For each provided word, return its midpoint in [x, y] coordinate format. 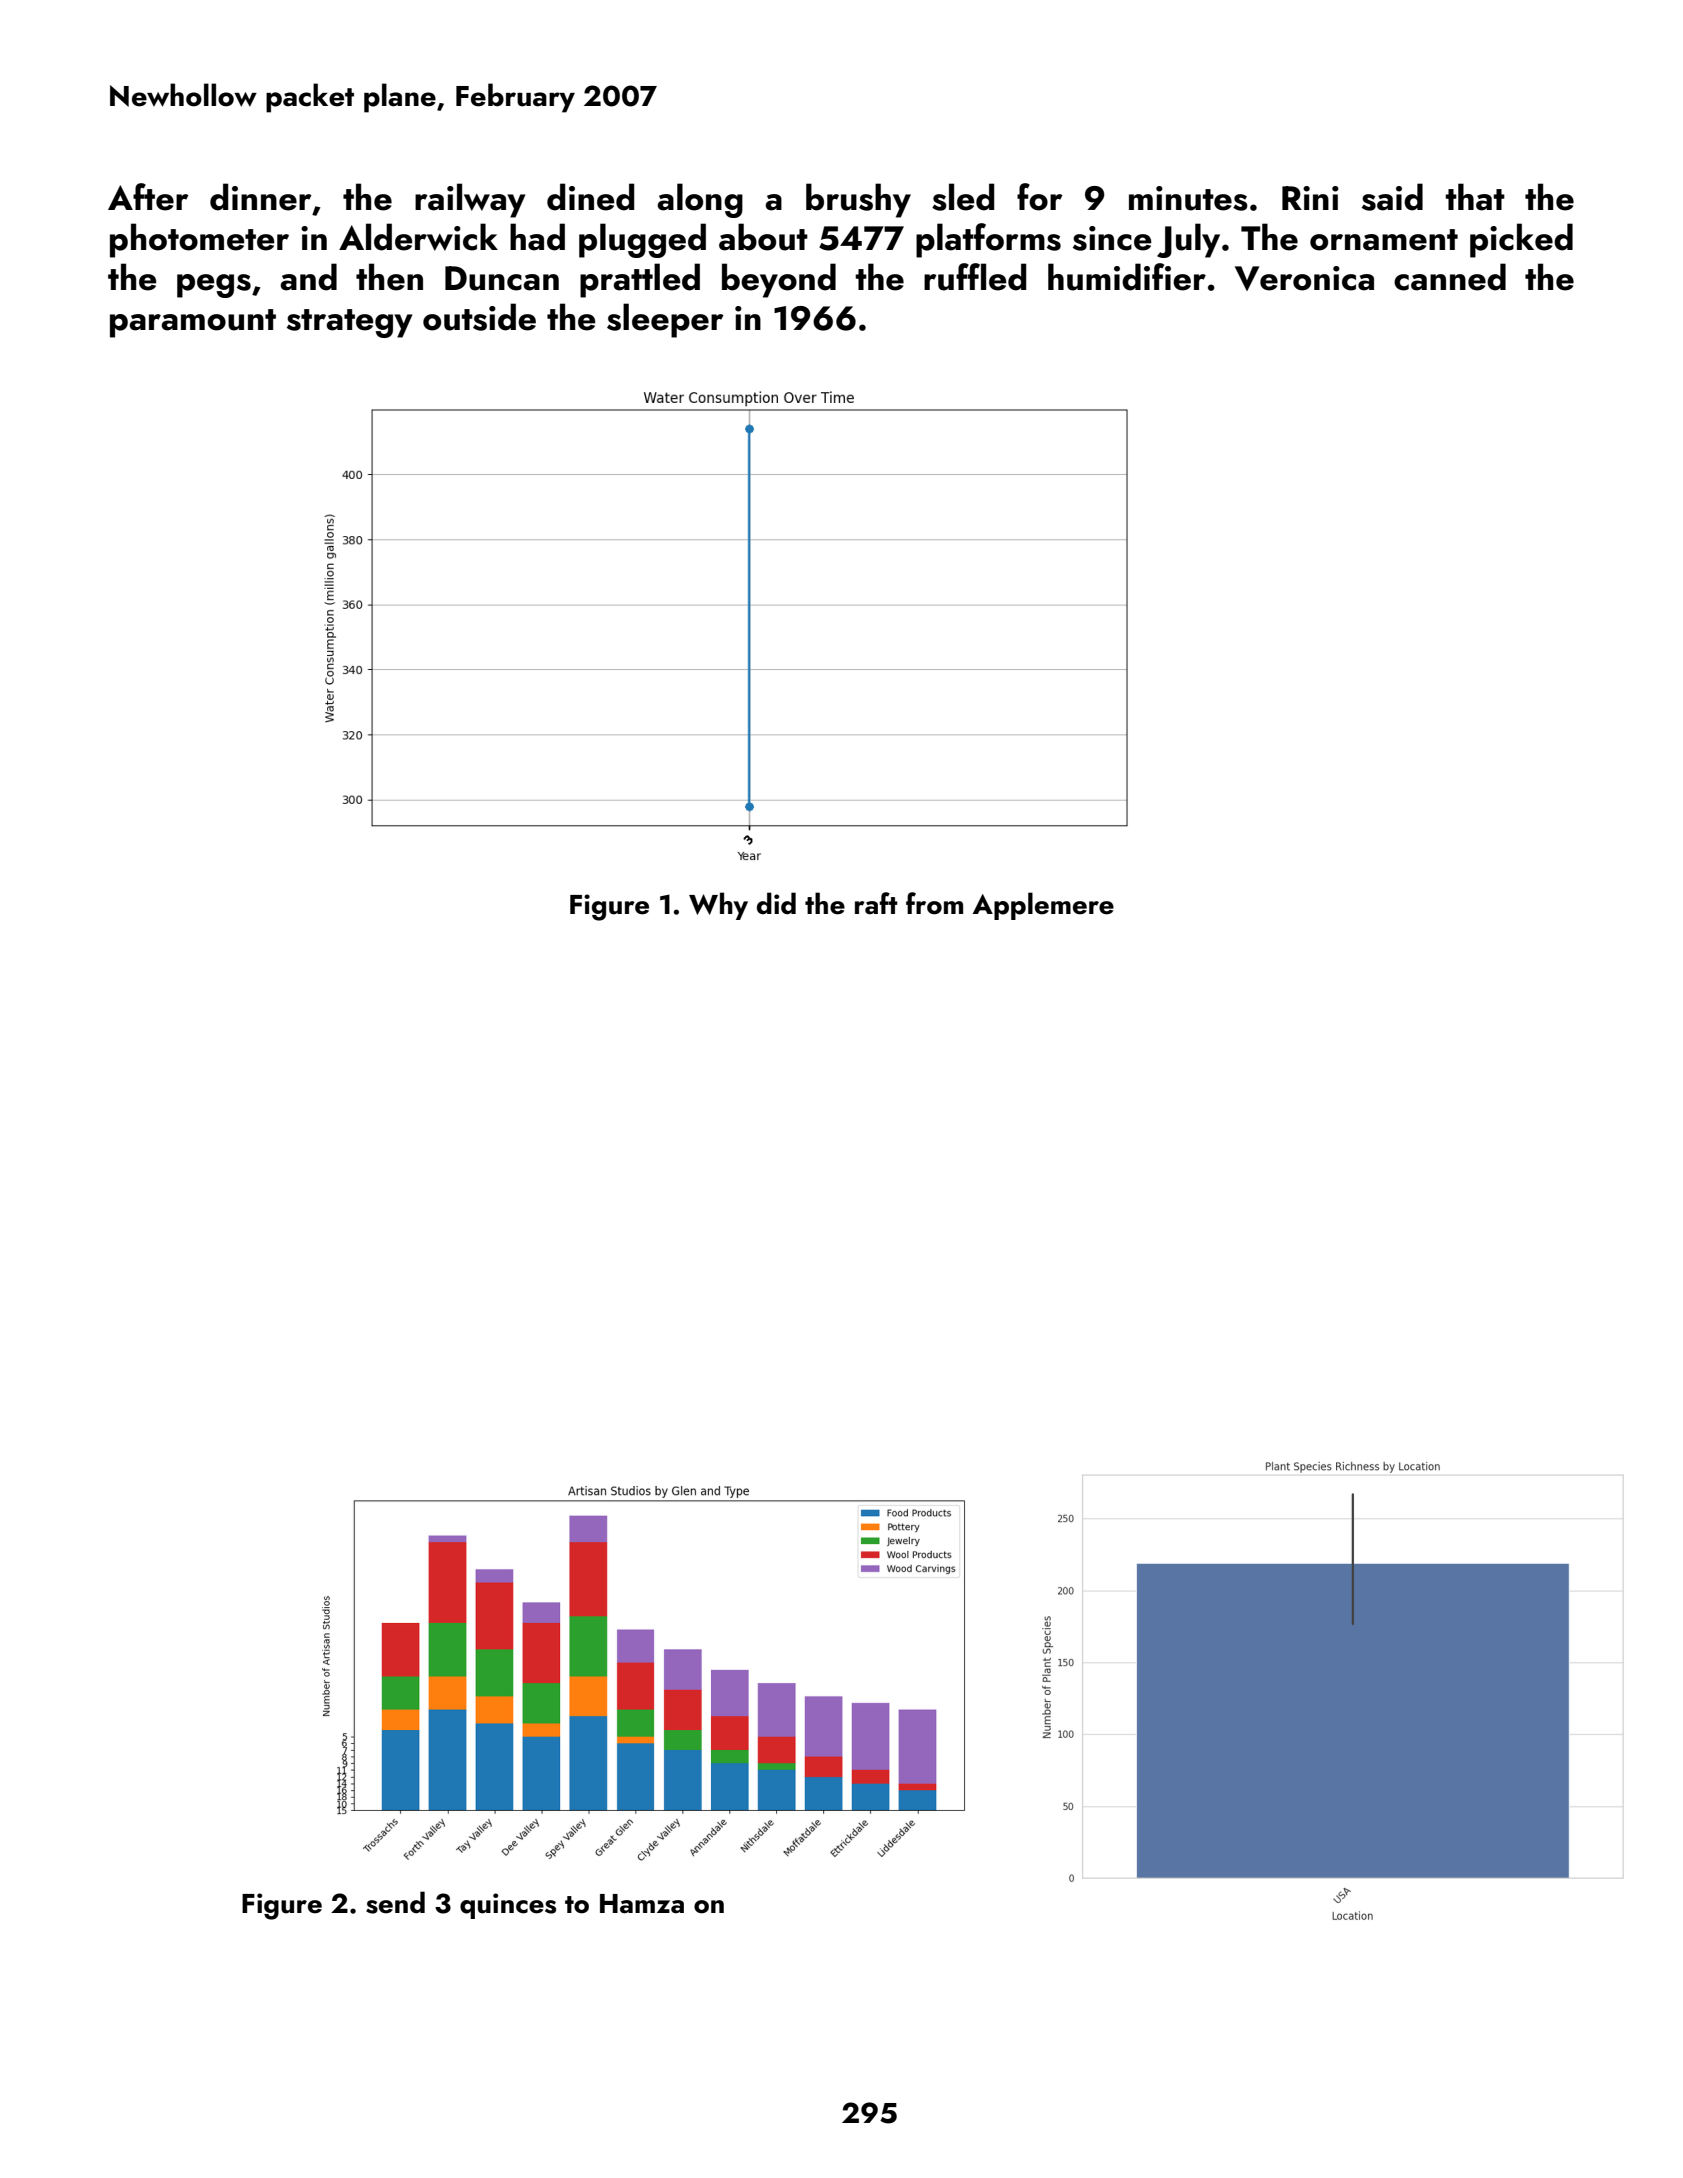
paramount [193, 323]
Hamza [642, 1904]
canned [1450, 277]
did [776, 903]
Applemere [1043, 906]
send [395, 1902]
